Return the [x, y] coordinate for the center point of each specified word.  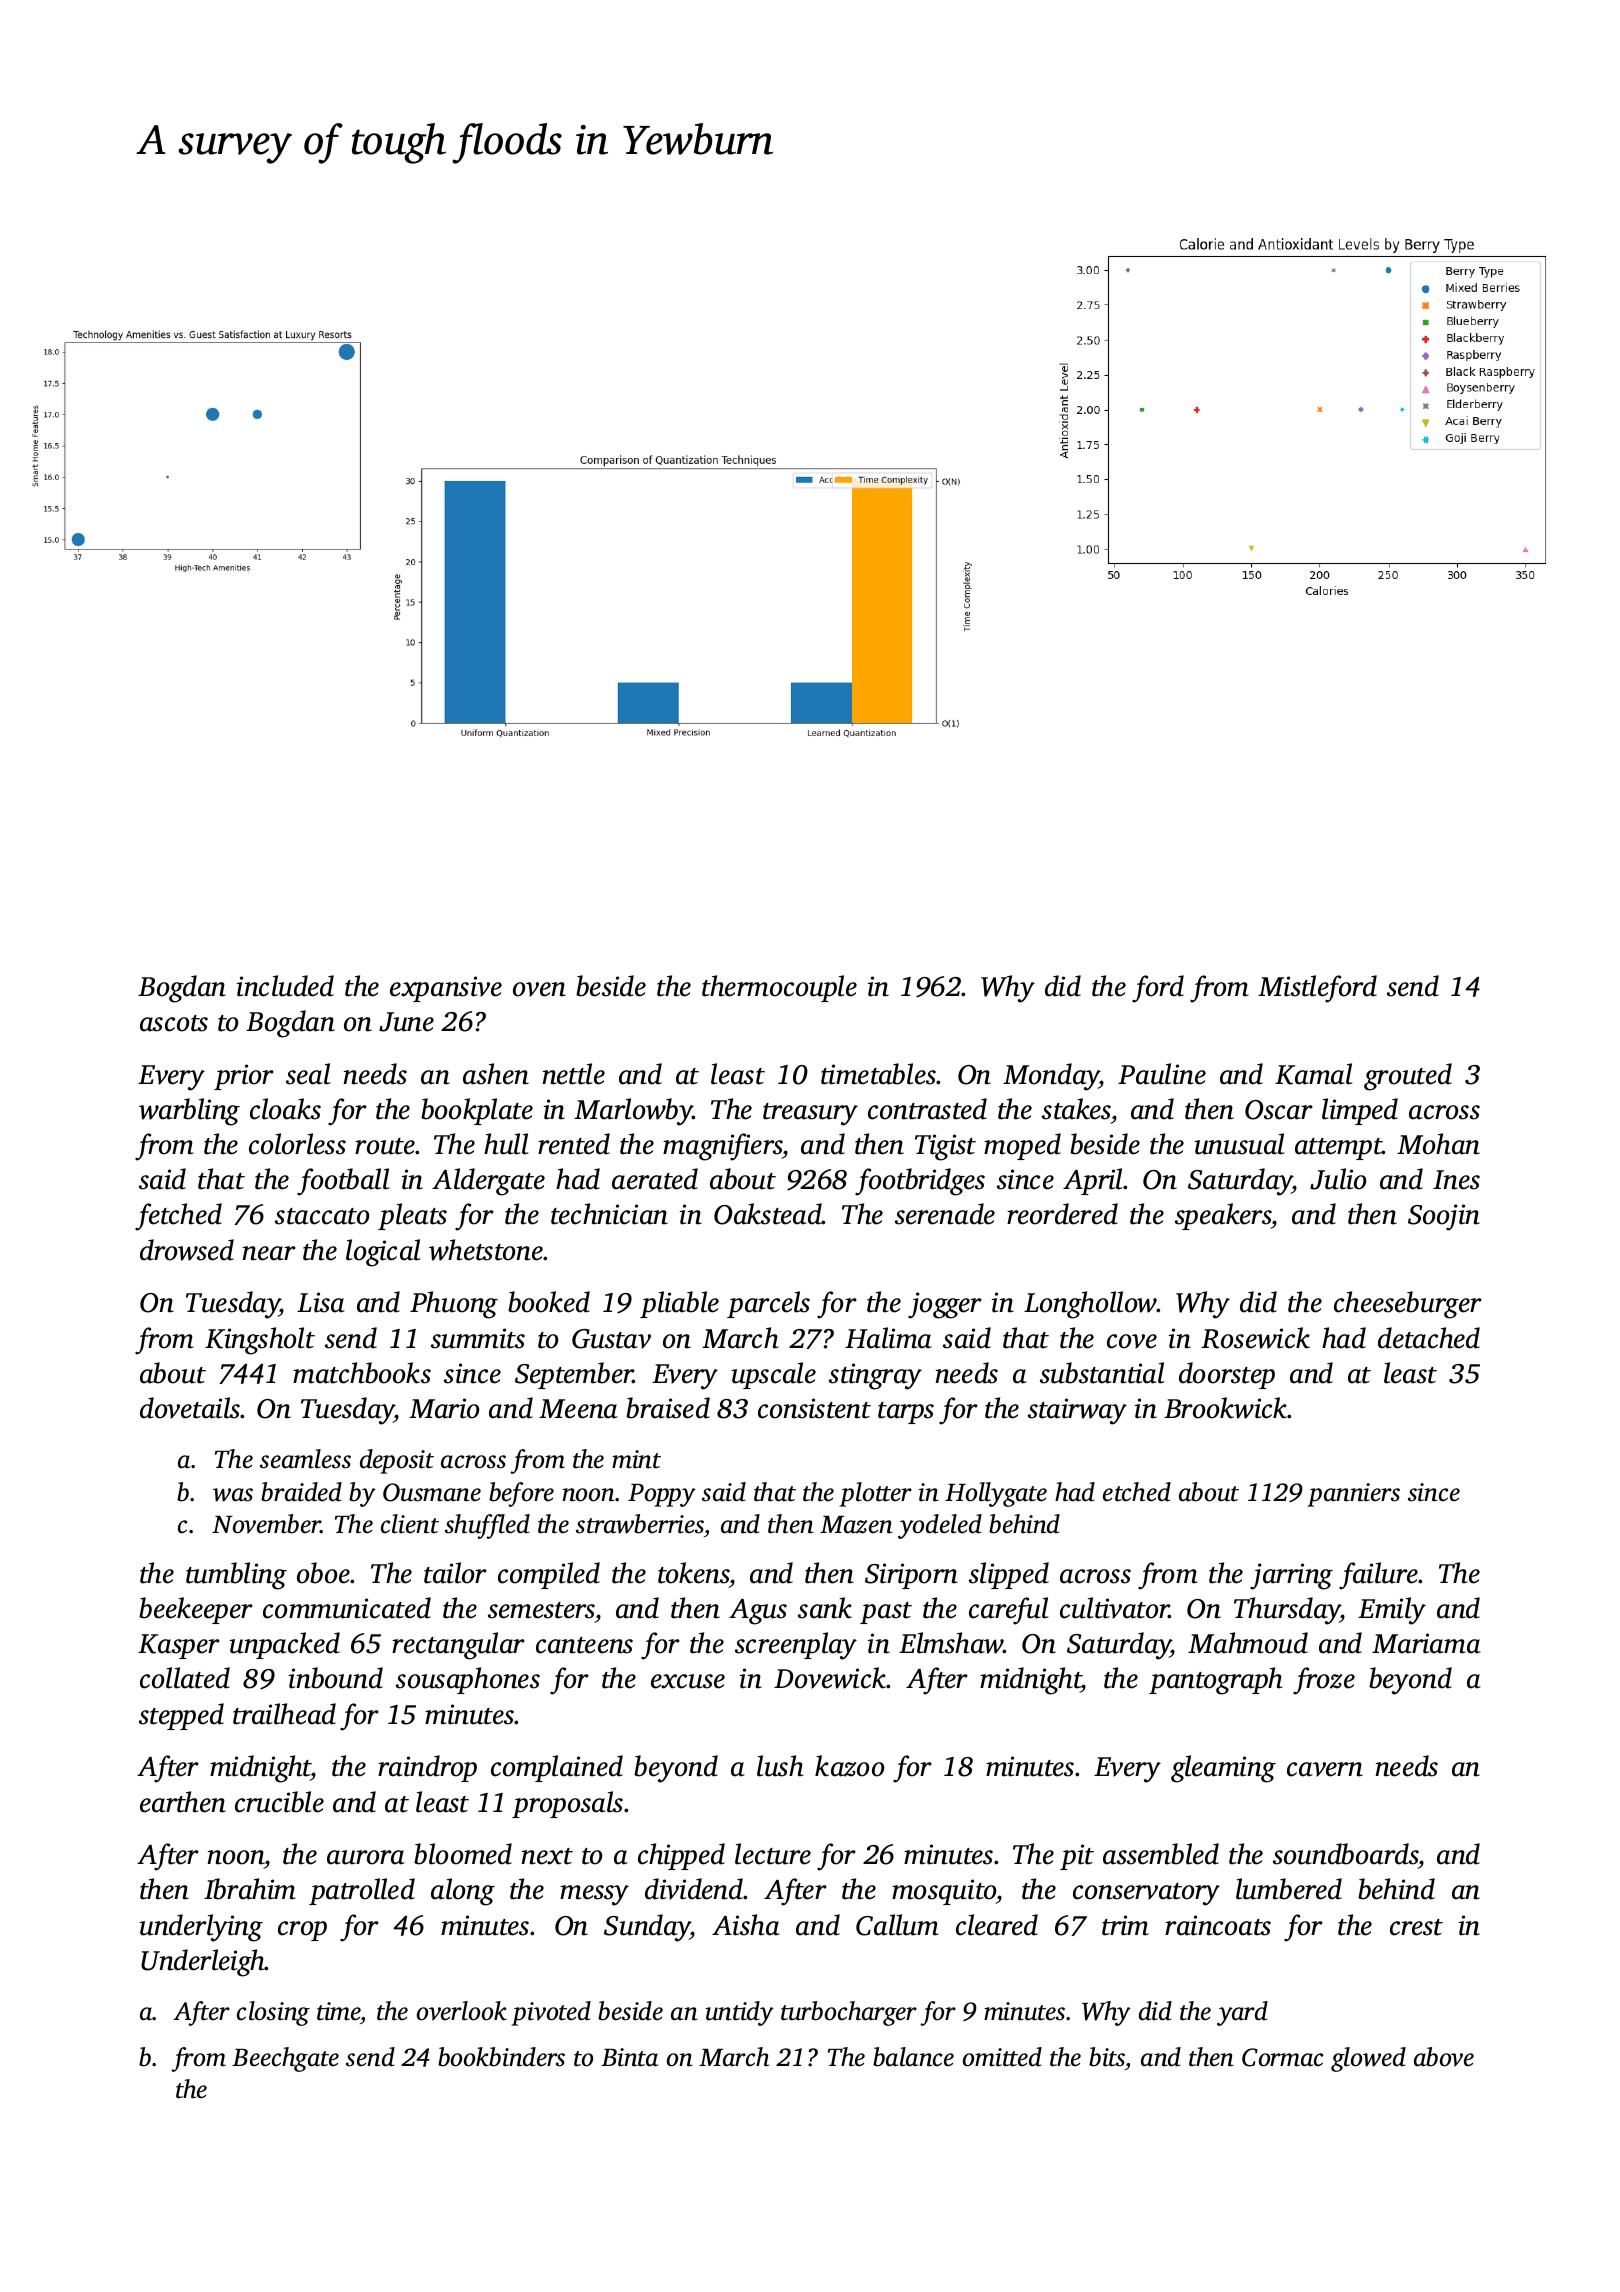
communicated [347, 1608]
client [410, 1524]
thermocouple [779, 988]
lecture [773, 1854]
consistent [814, 1408]
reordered [1062, 1214]
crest [1416, 1927]
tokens [694, 1573]
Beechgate [285, 2059]
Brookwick [1226, 1408]
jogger [945, 1305]
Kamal [1314, 1074]
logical [383, 1253]
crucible [279, 1802]
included [285, 986]
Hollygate [996, 1494]
